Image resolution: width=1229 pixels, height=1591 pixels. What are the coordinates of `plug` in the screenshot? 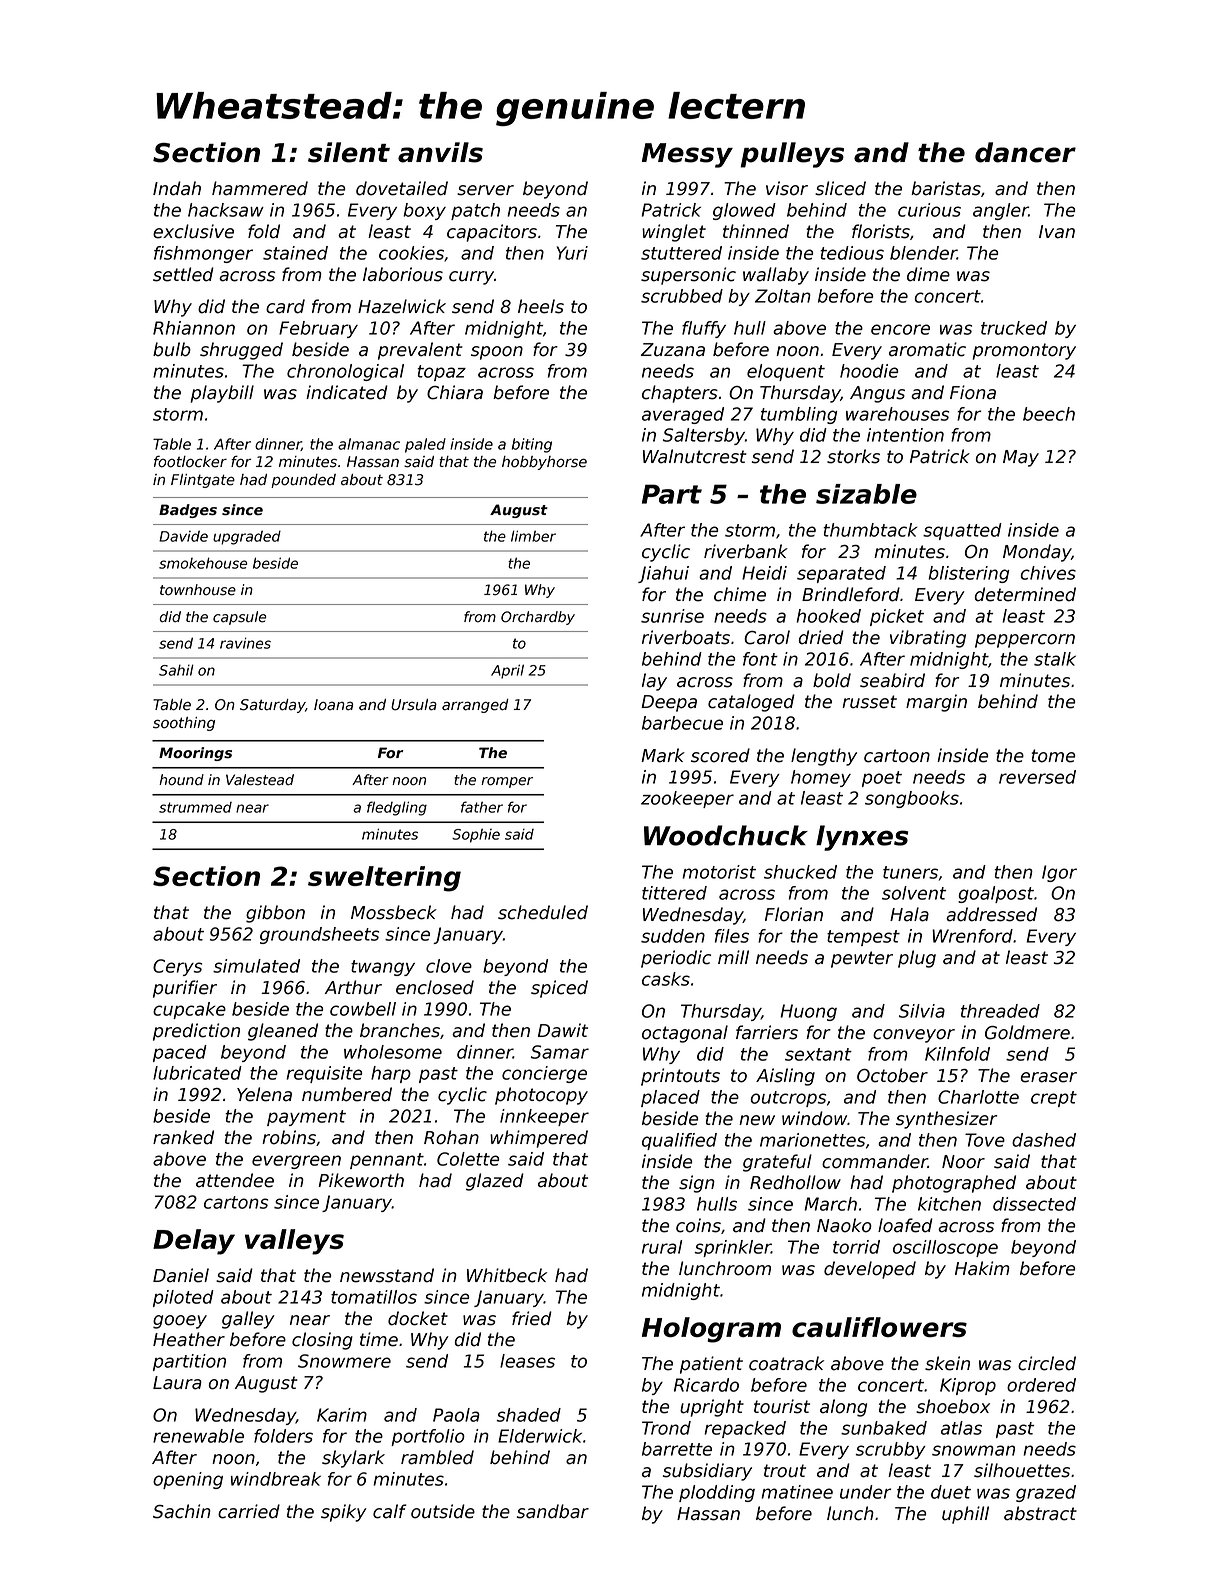 It's located at (917, 959).
